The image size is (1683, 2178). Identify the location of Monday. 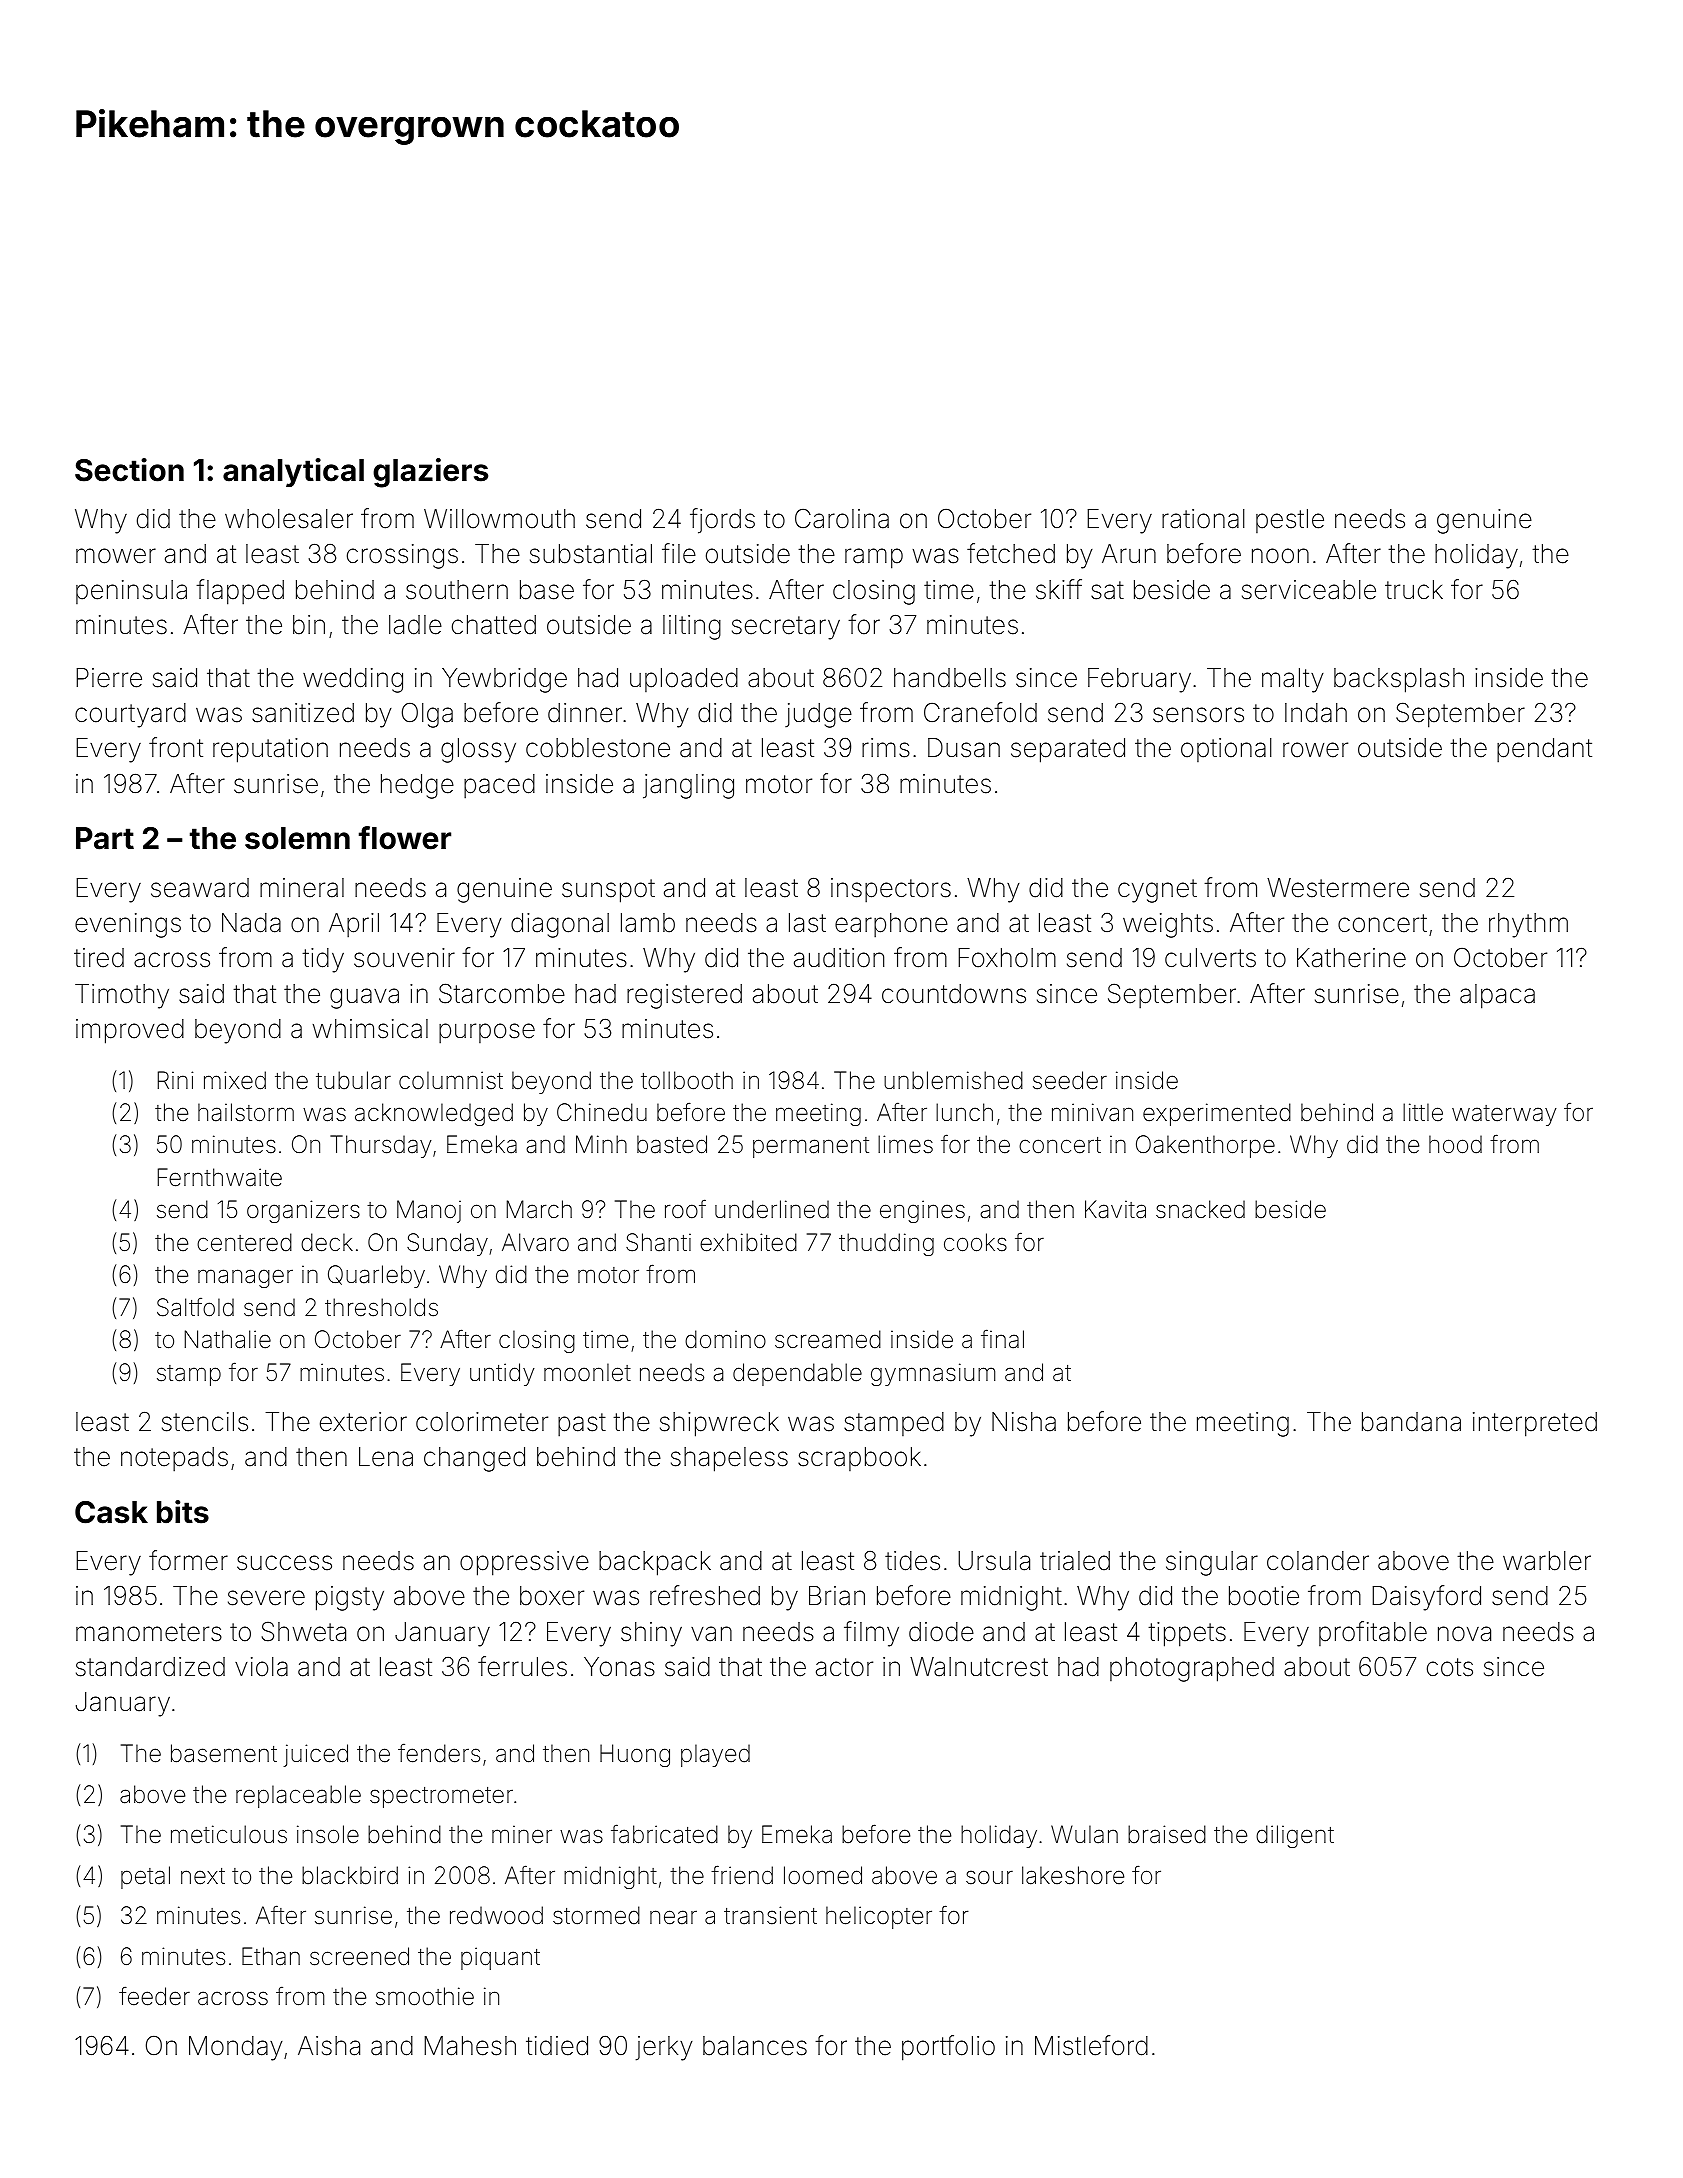
(236, 2048).
